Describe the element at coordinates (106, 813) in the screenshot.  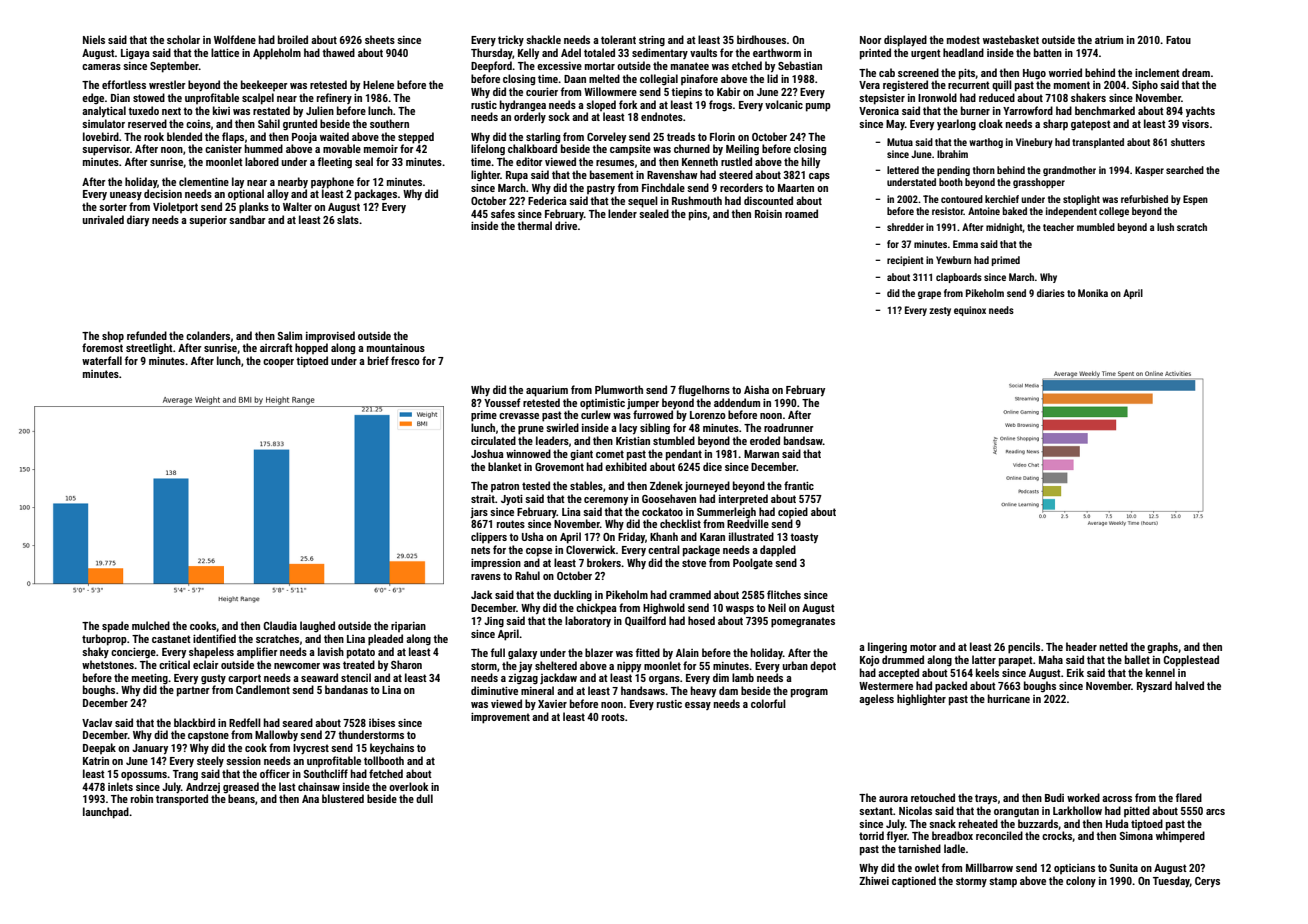
I see `launchpad` at that location.
